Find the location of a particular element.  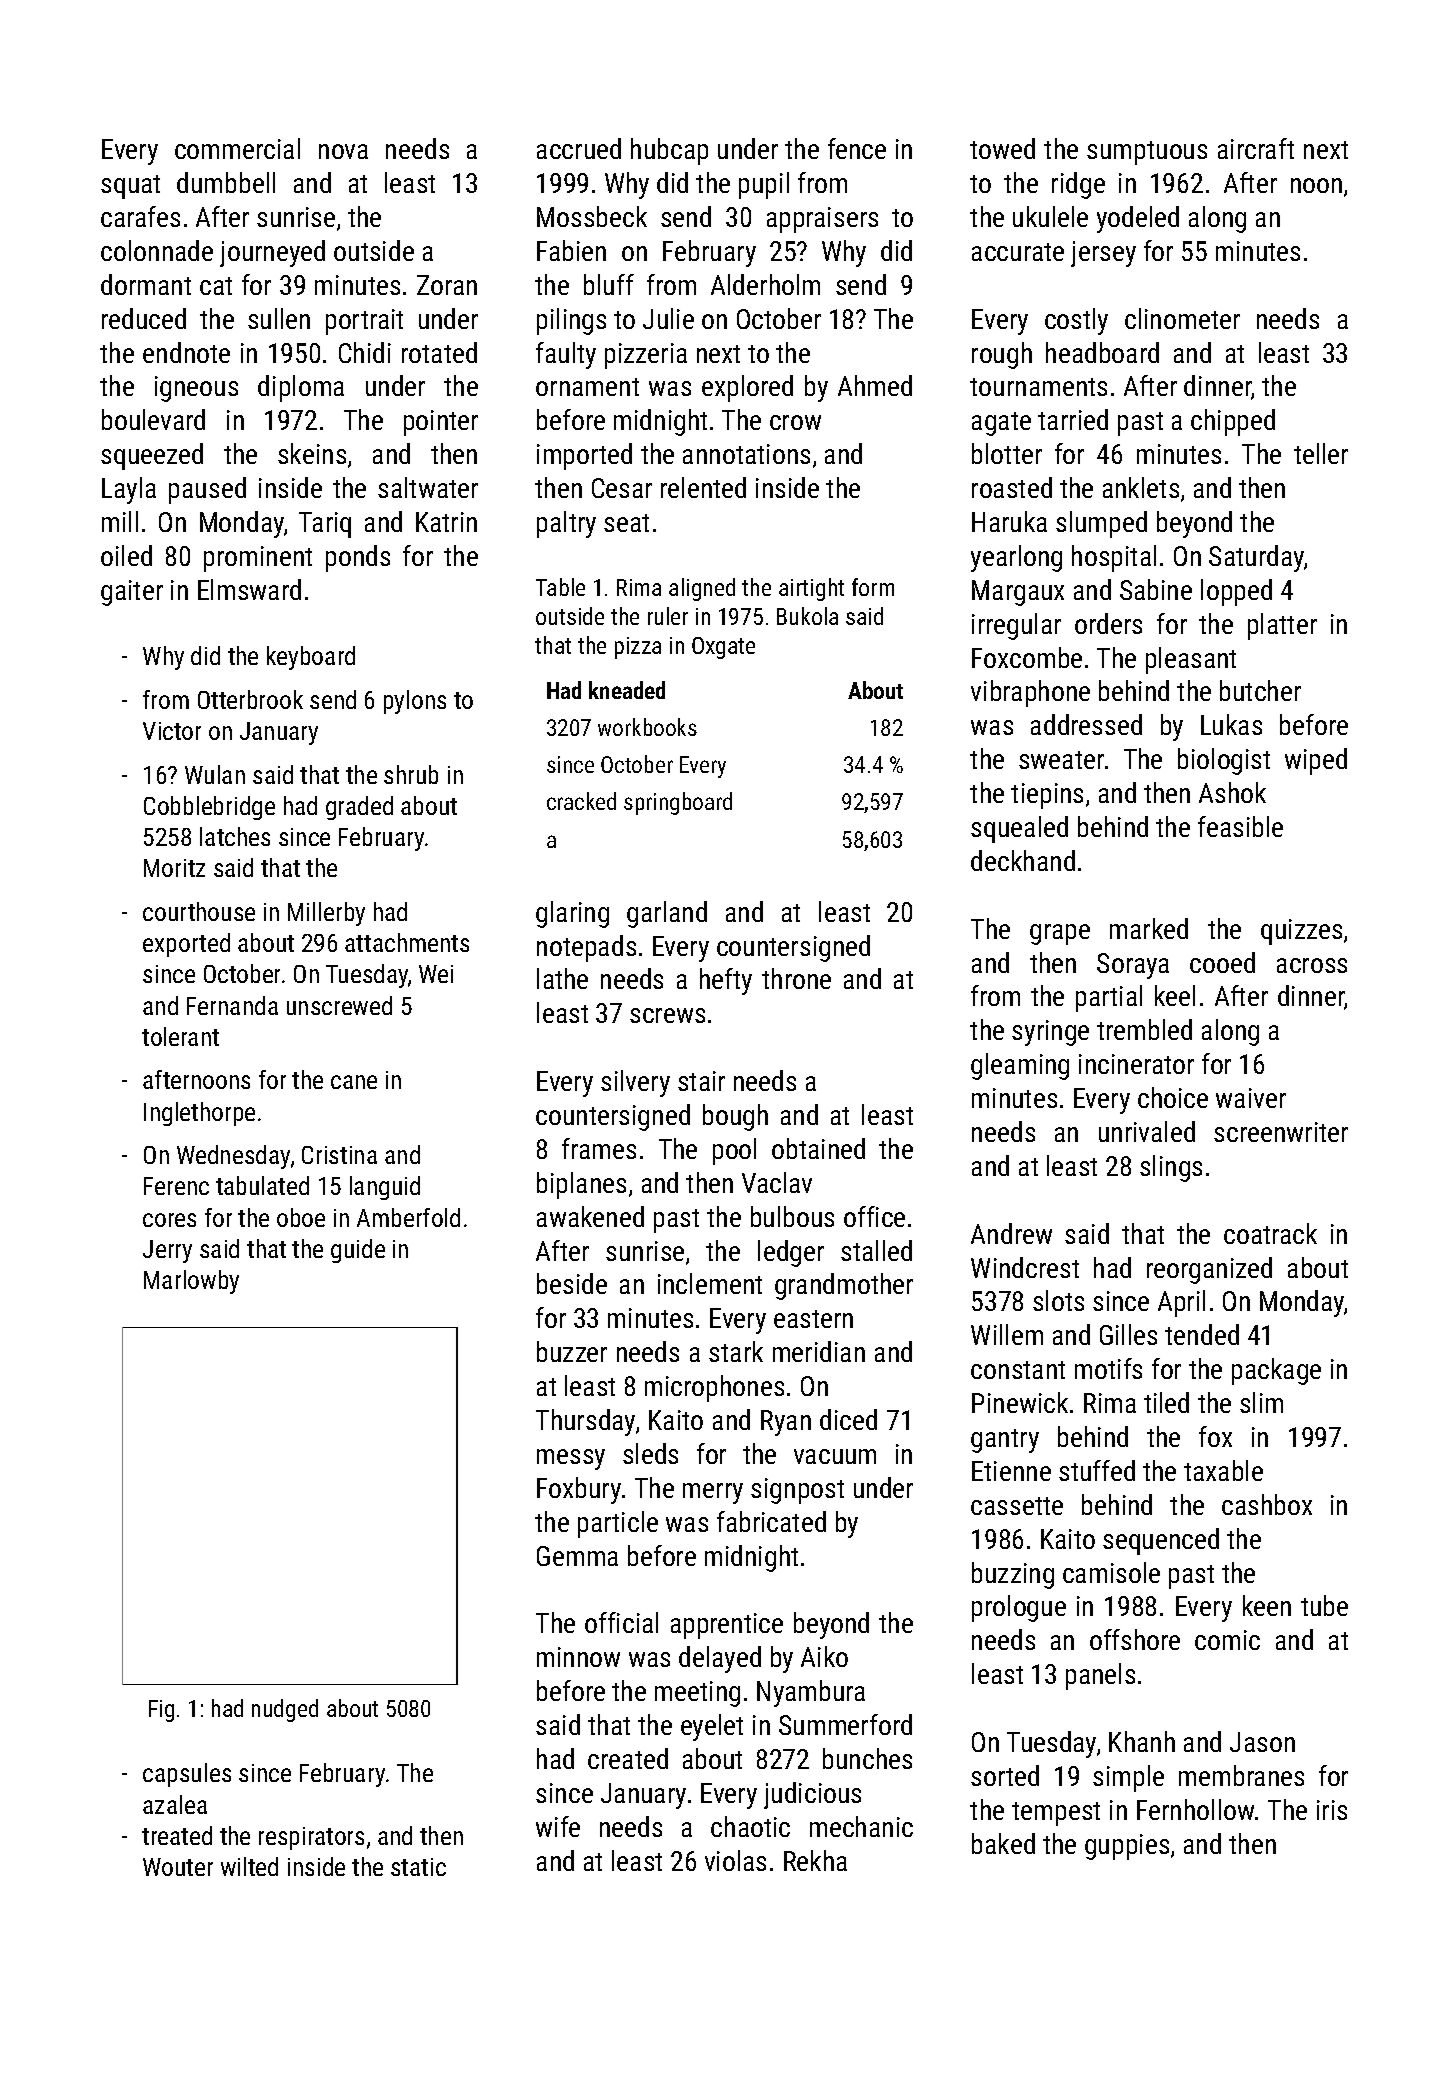

Ahmed is located at coordinates (875, 385).
